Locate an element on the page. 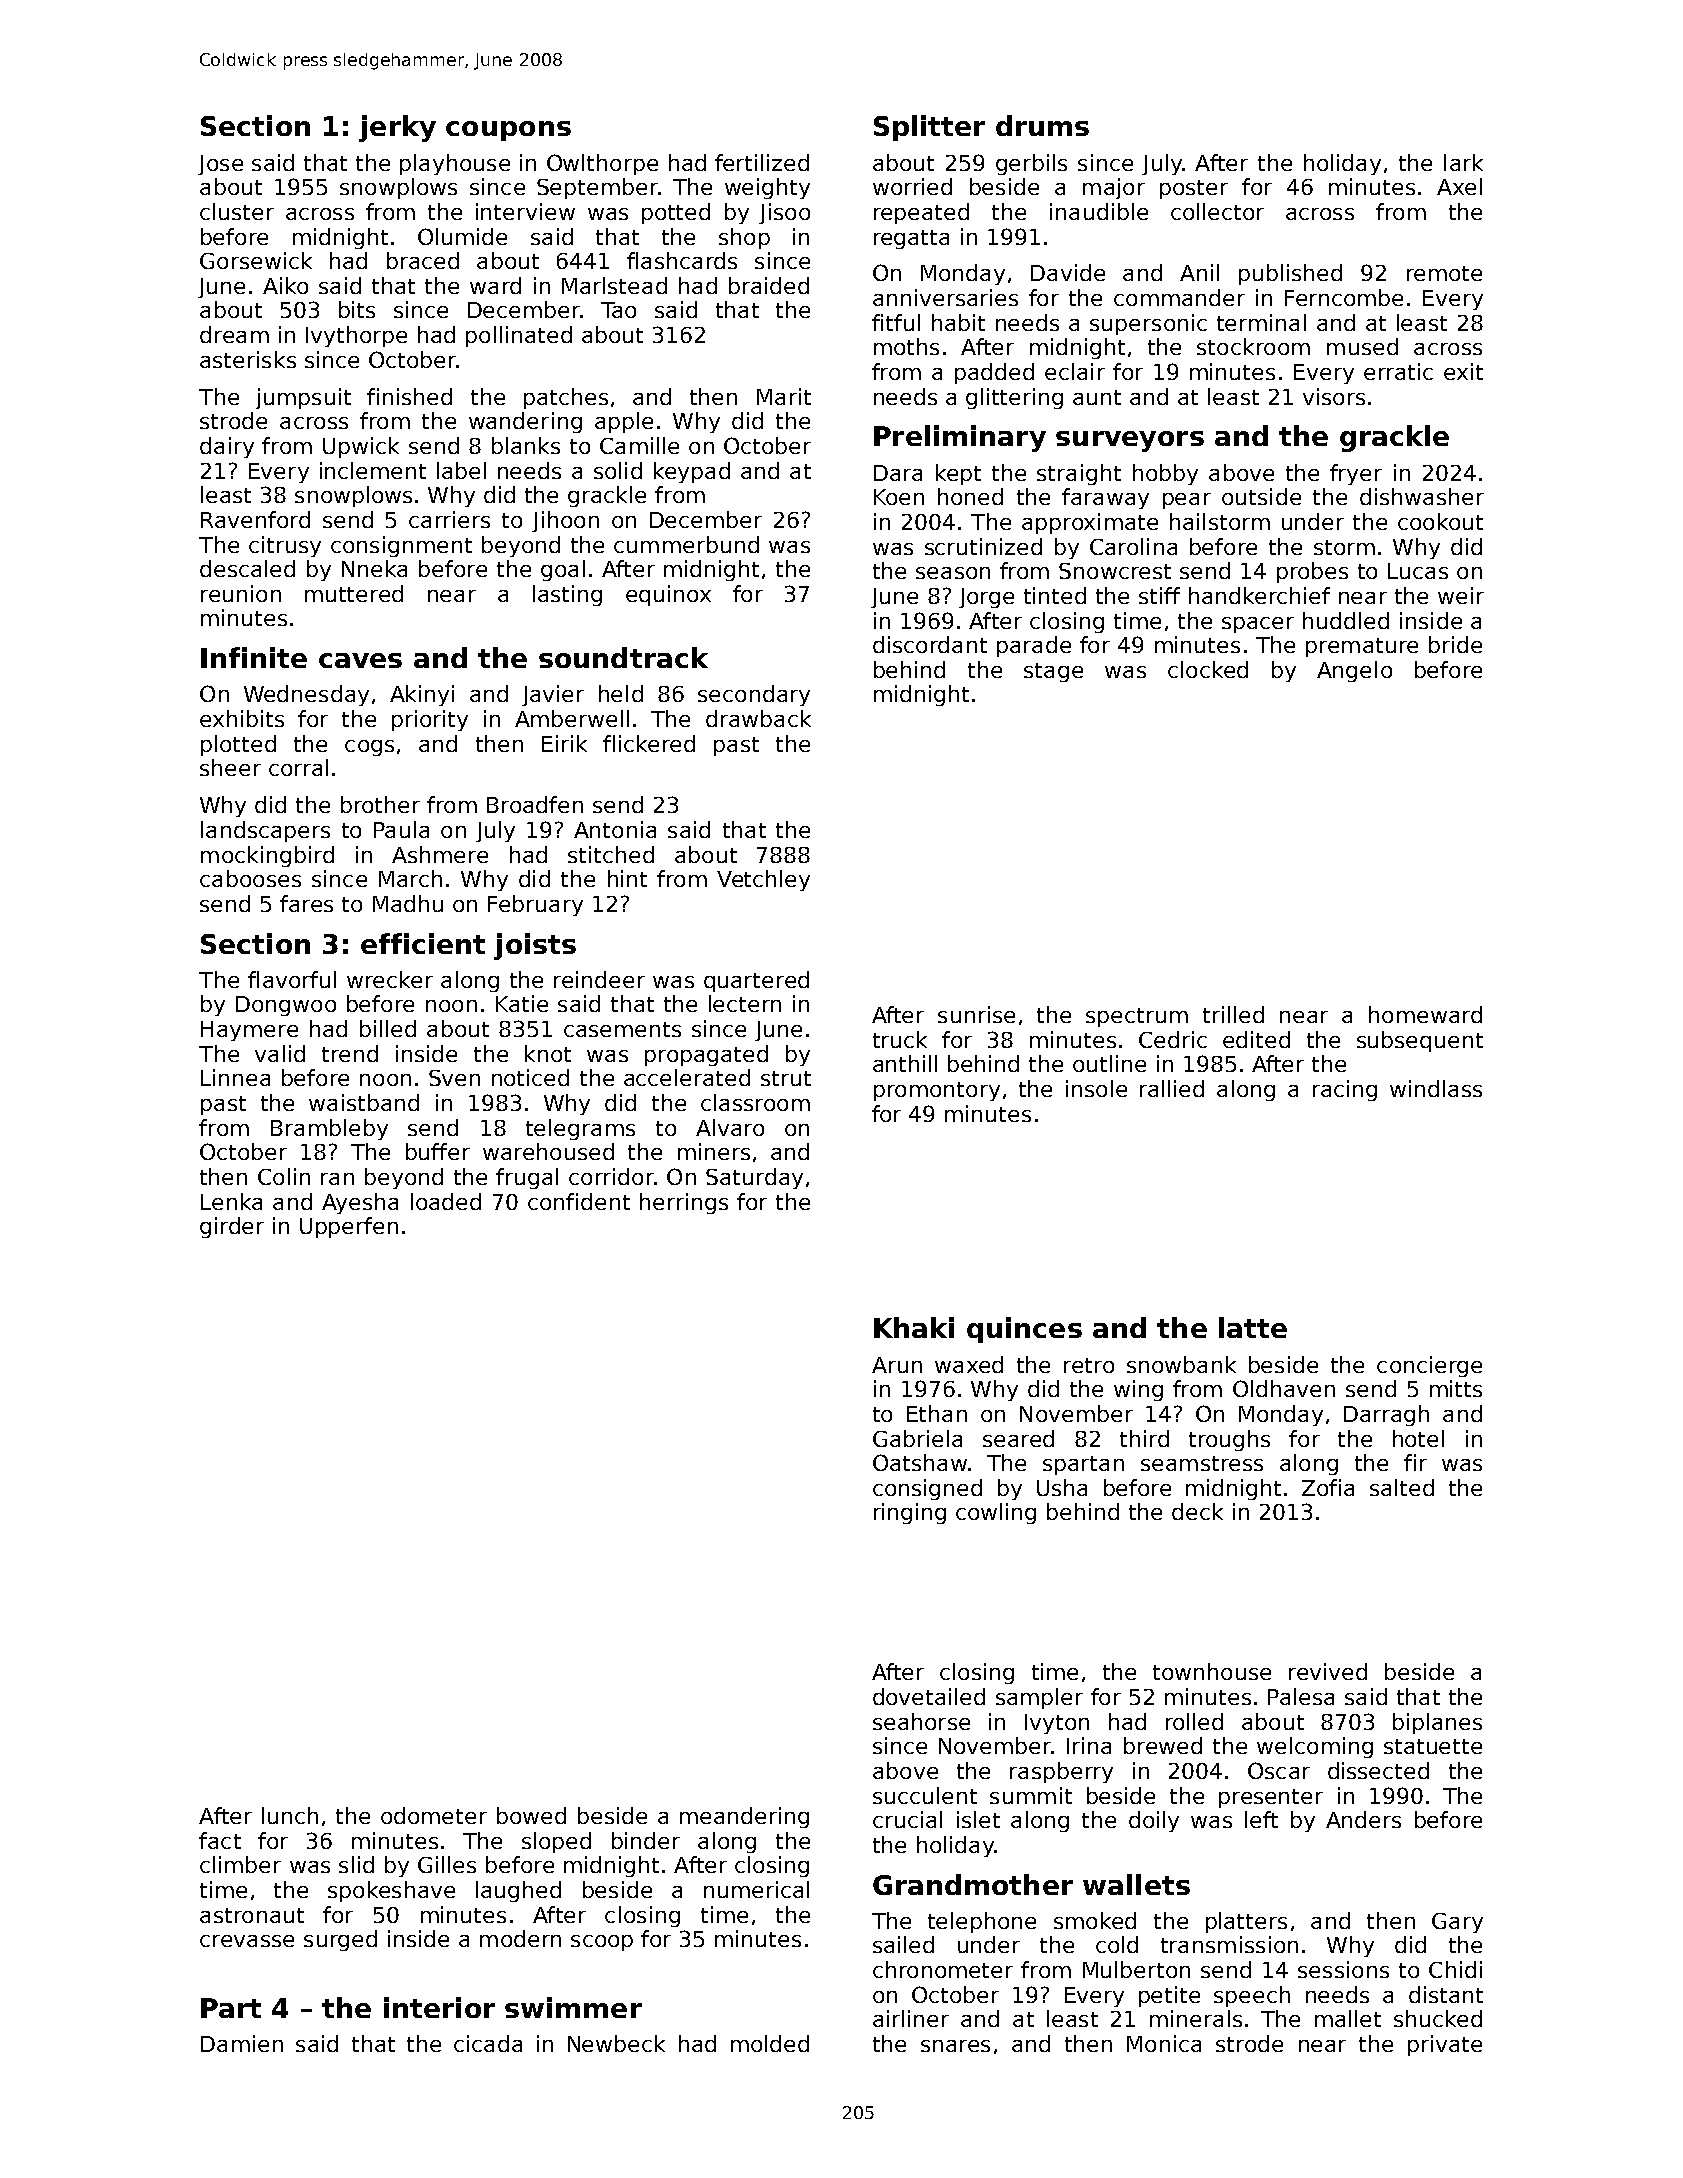 The width and height of the page is (1683, 2178). Akinyi is located at coordinates (422, 695).
